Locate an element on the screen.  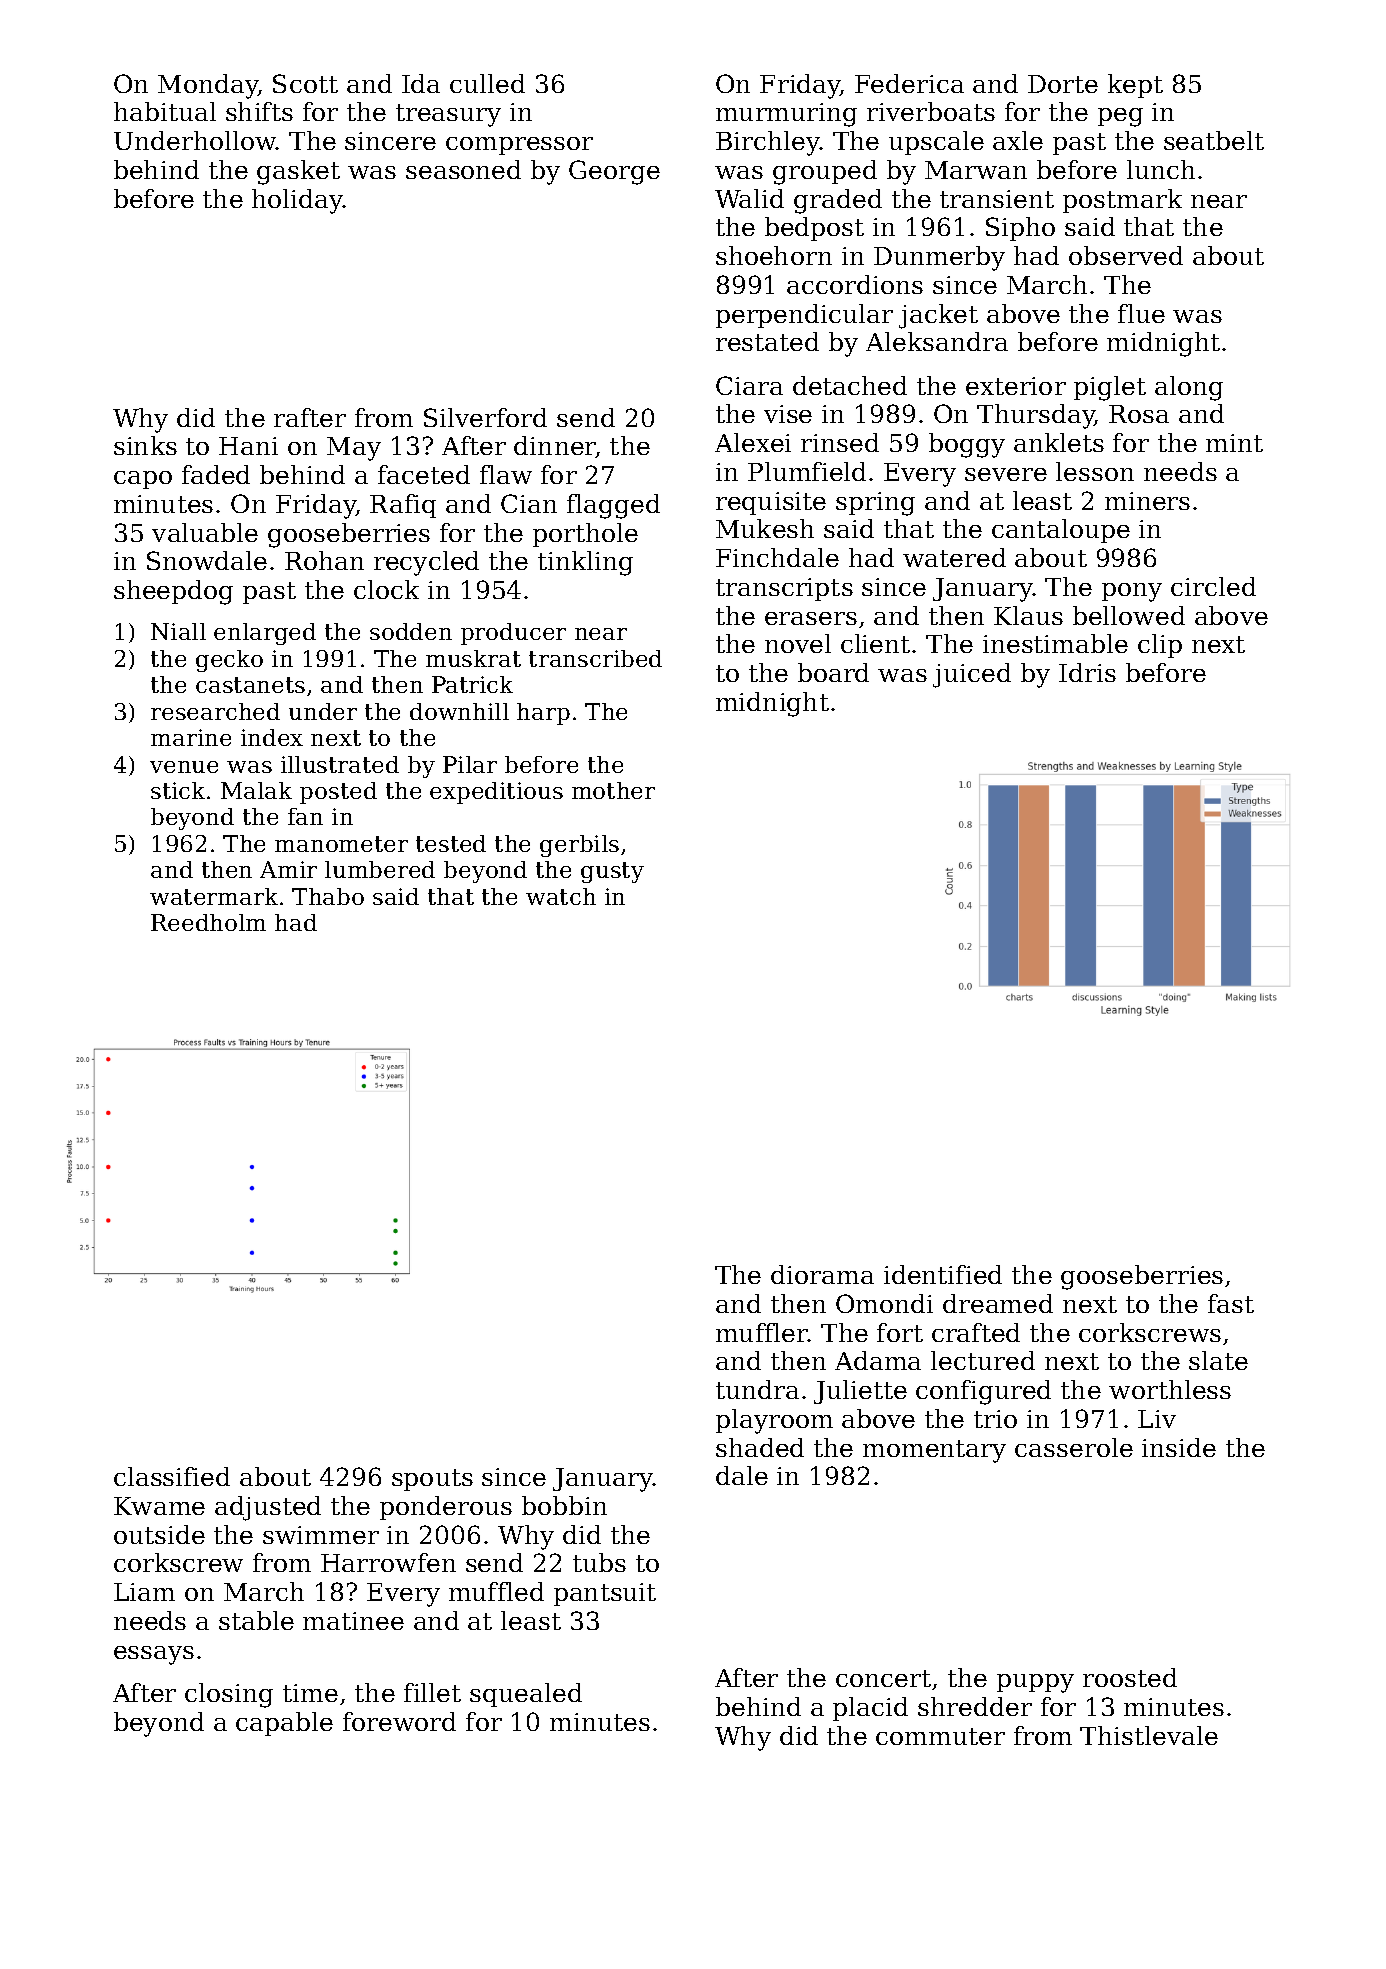
muffled is located at coordinates (496, 1591).
